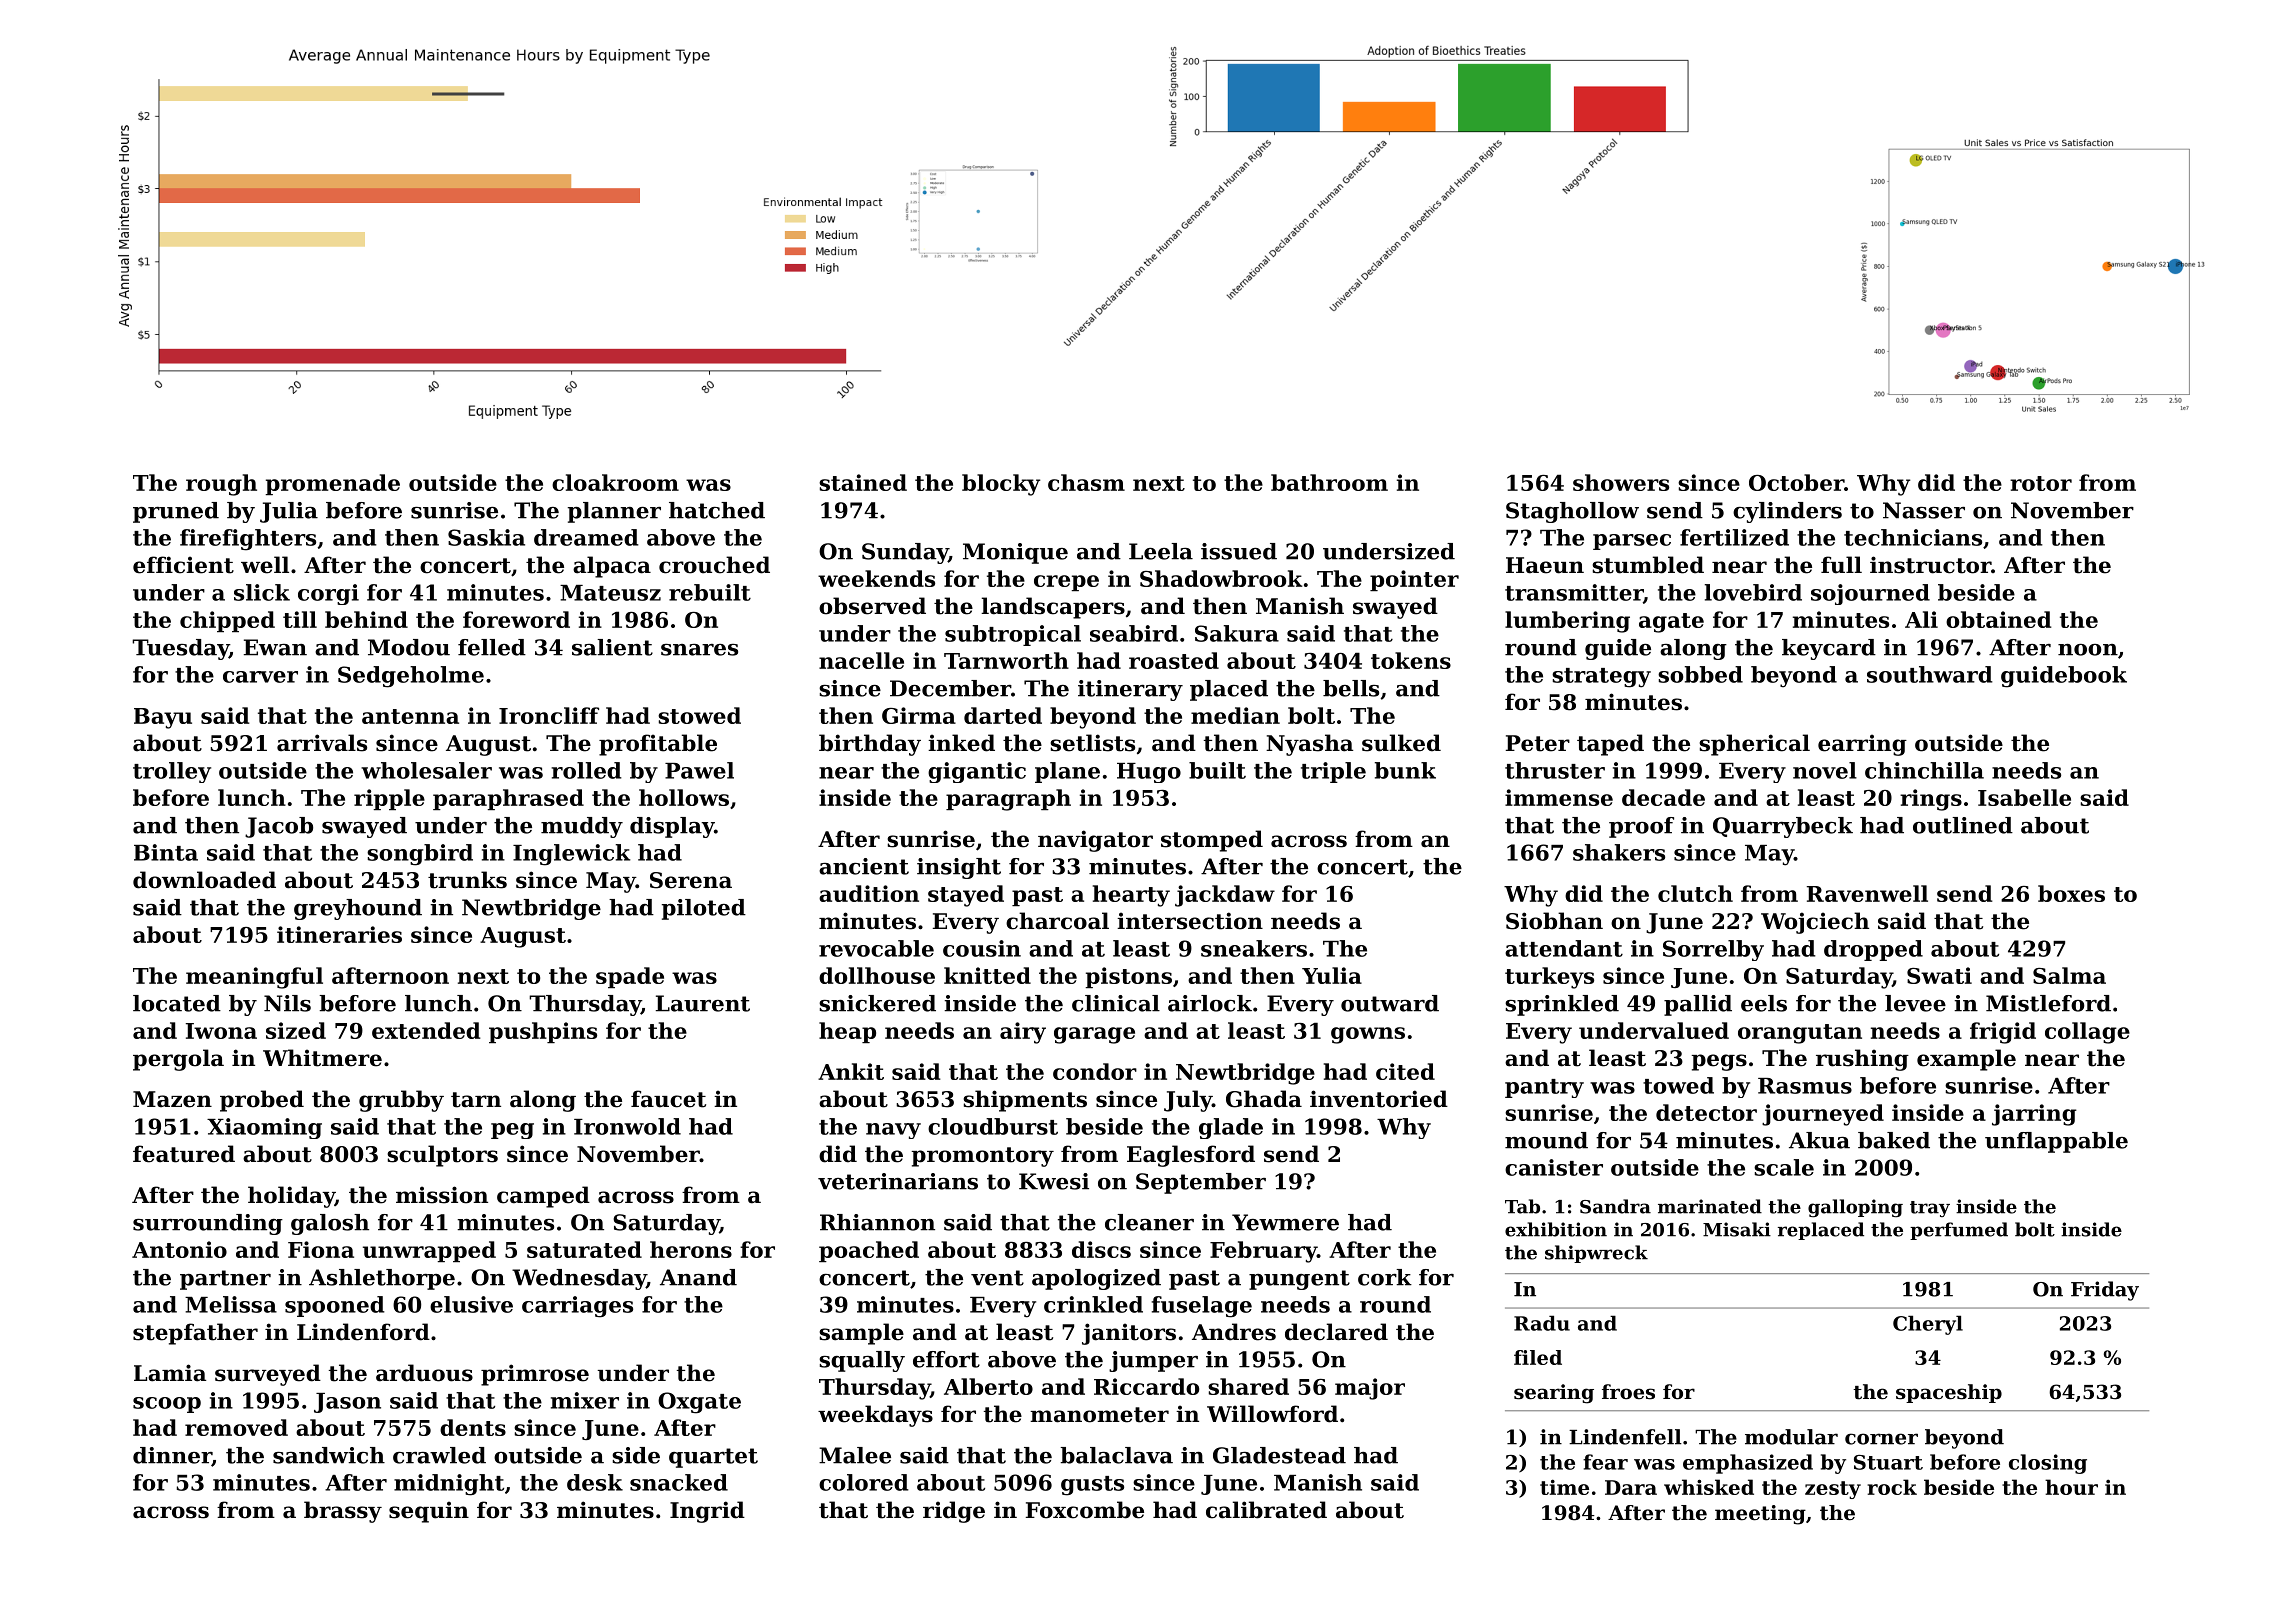 This screenshot has width=2282, height=1614. Describe the element at coordinates (401, 1101) in the screenshot. I see `grubby` at that location.
